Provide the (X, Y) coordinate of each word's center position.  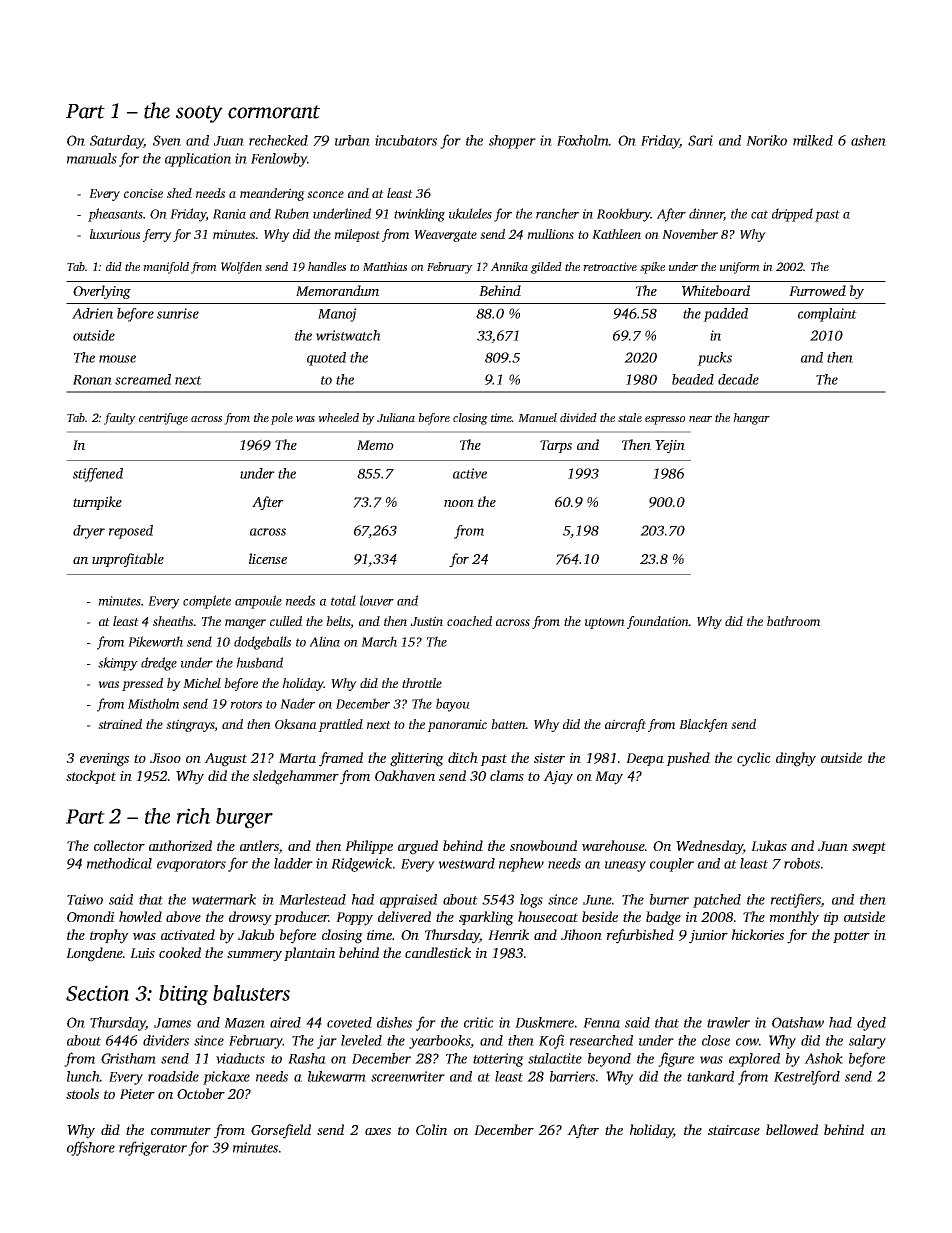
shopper (512, 142)
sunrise (178, 313)
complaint (827, 315)
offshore (91, 1148)
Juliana (396, 417)
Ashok (823, 1058)
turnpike (97, 503)
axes (378, 1131)
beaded (693, 379)
